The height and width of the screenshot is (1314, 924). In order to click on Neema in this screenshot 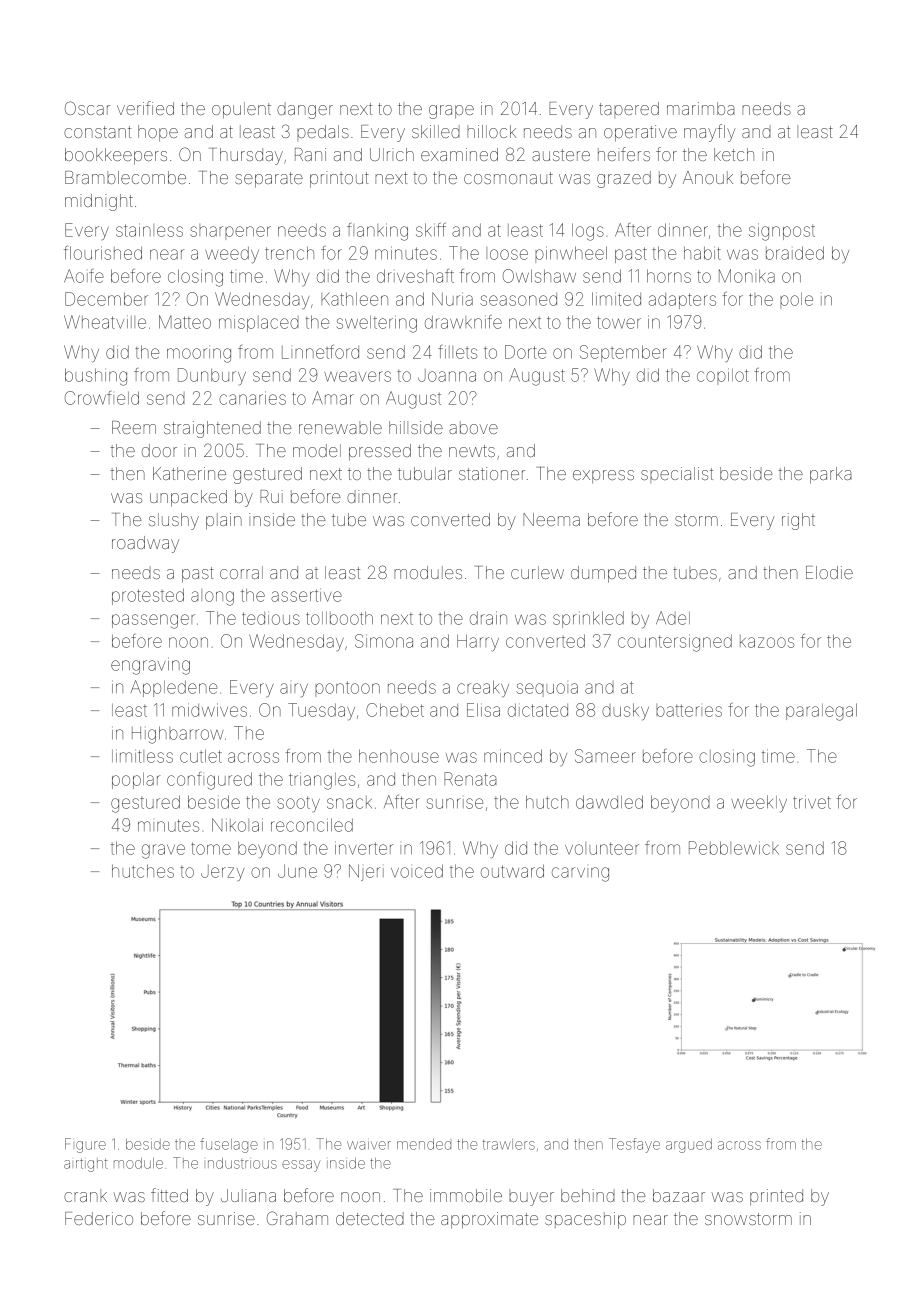, I will do `click(551, 519)`.
